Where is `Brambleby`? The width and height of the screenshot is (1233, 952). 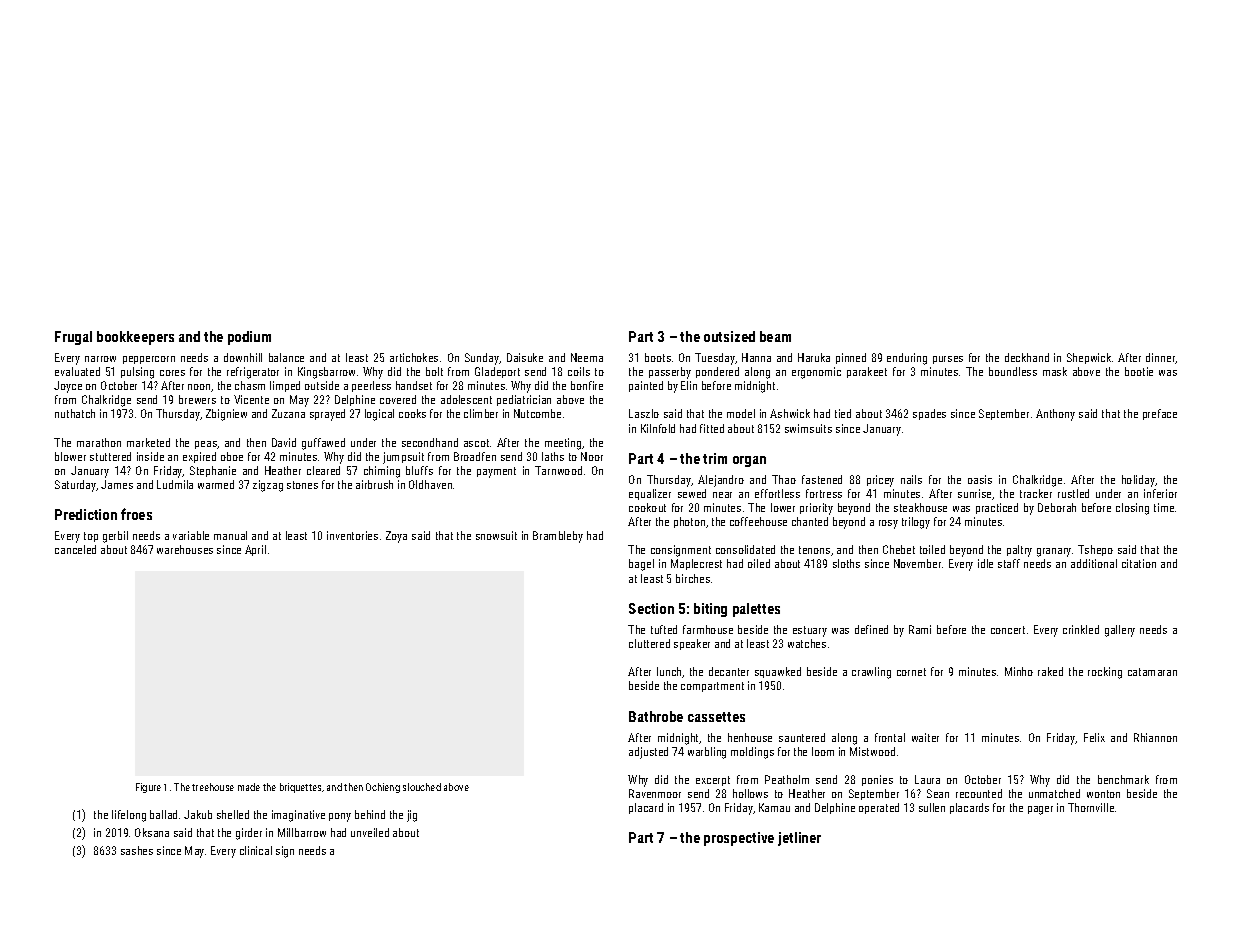
Brambleby is located at coordinates (558, 537).
